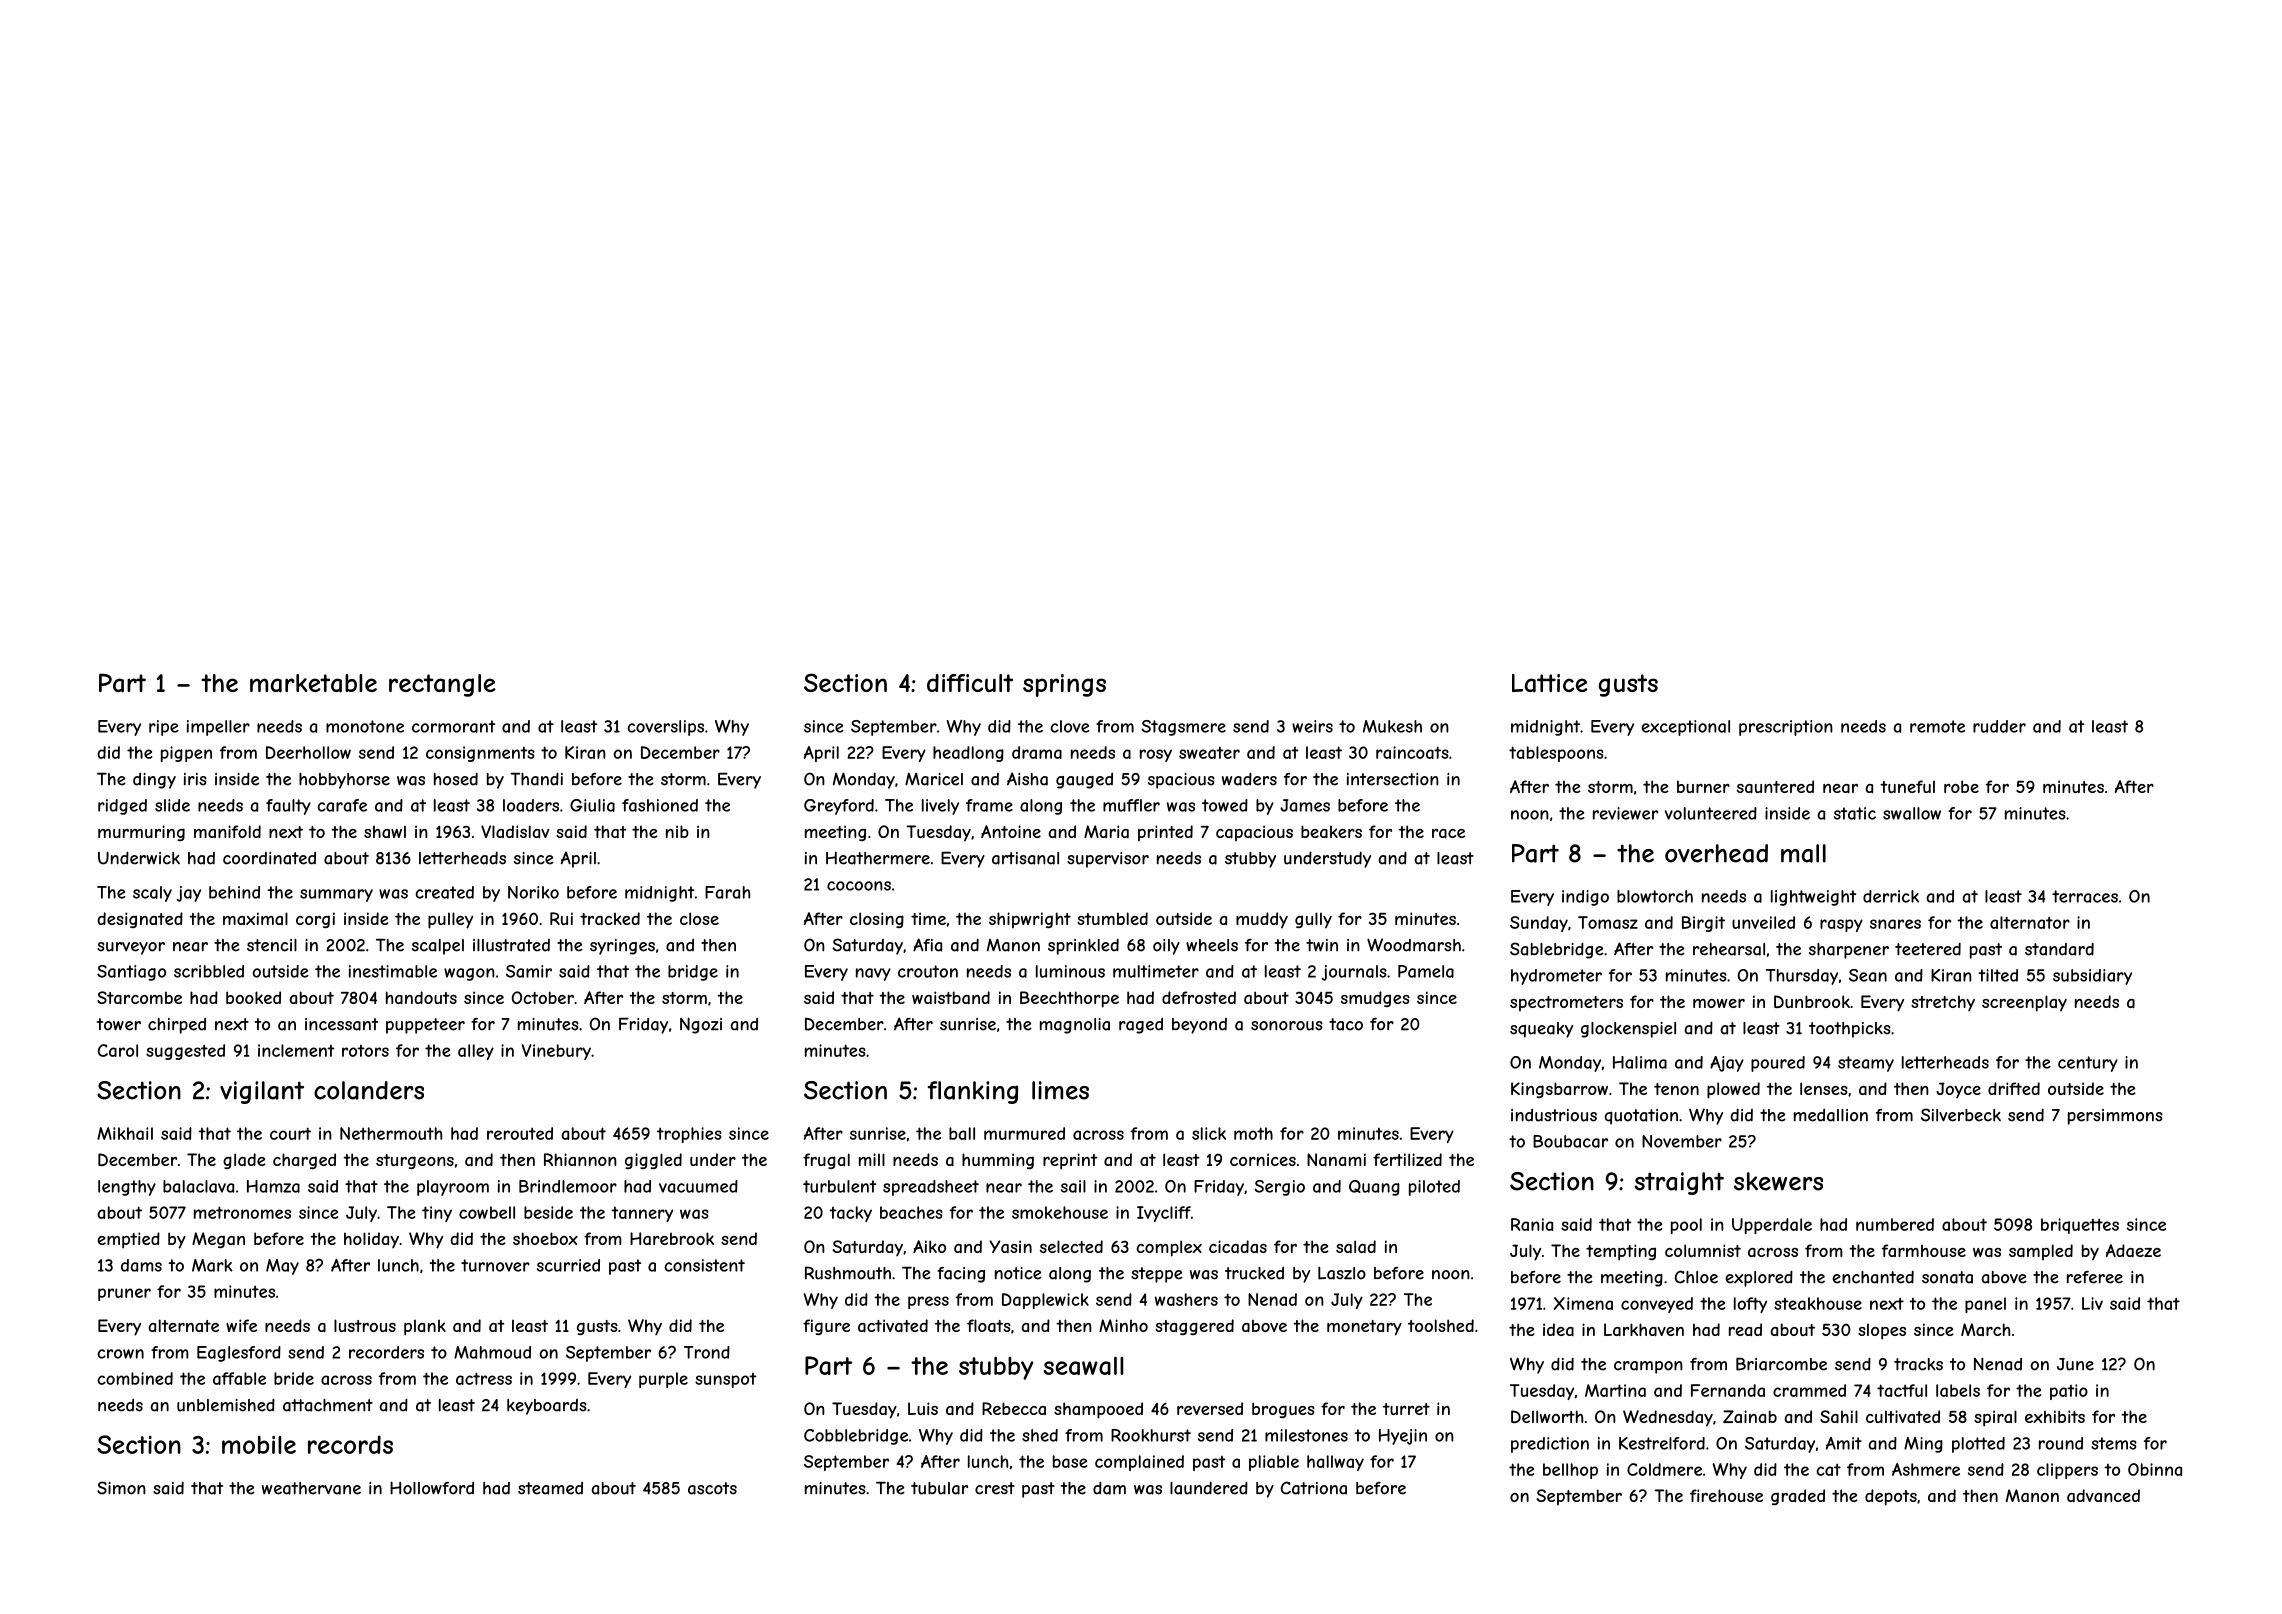  Describe the element at coordinates (543, 997) in the screenshot. I see `October` at that location.
